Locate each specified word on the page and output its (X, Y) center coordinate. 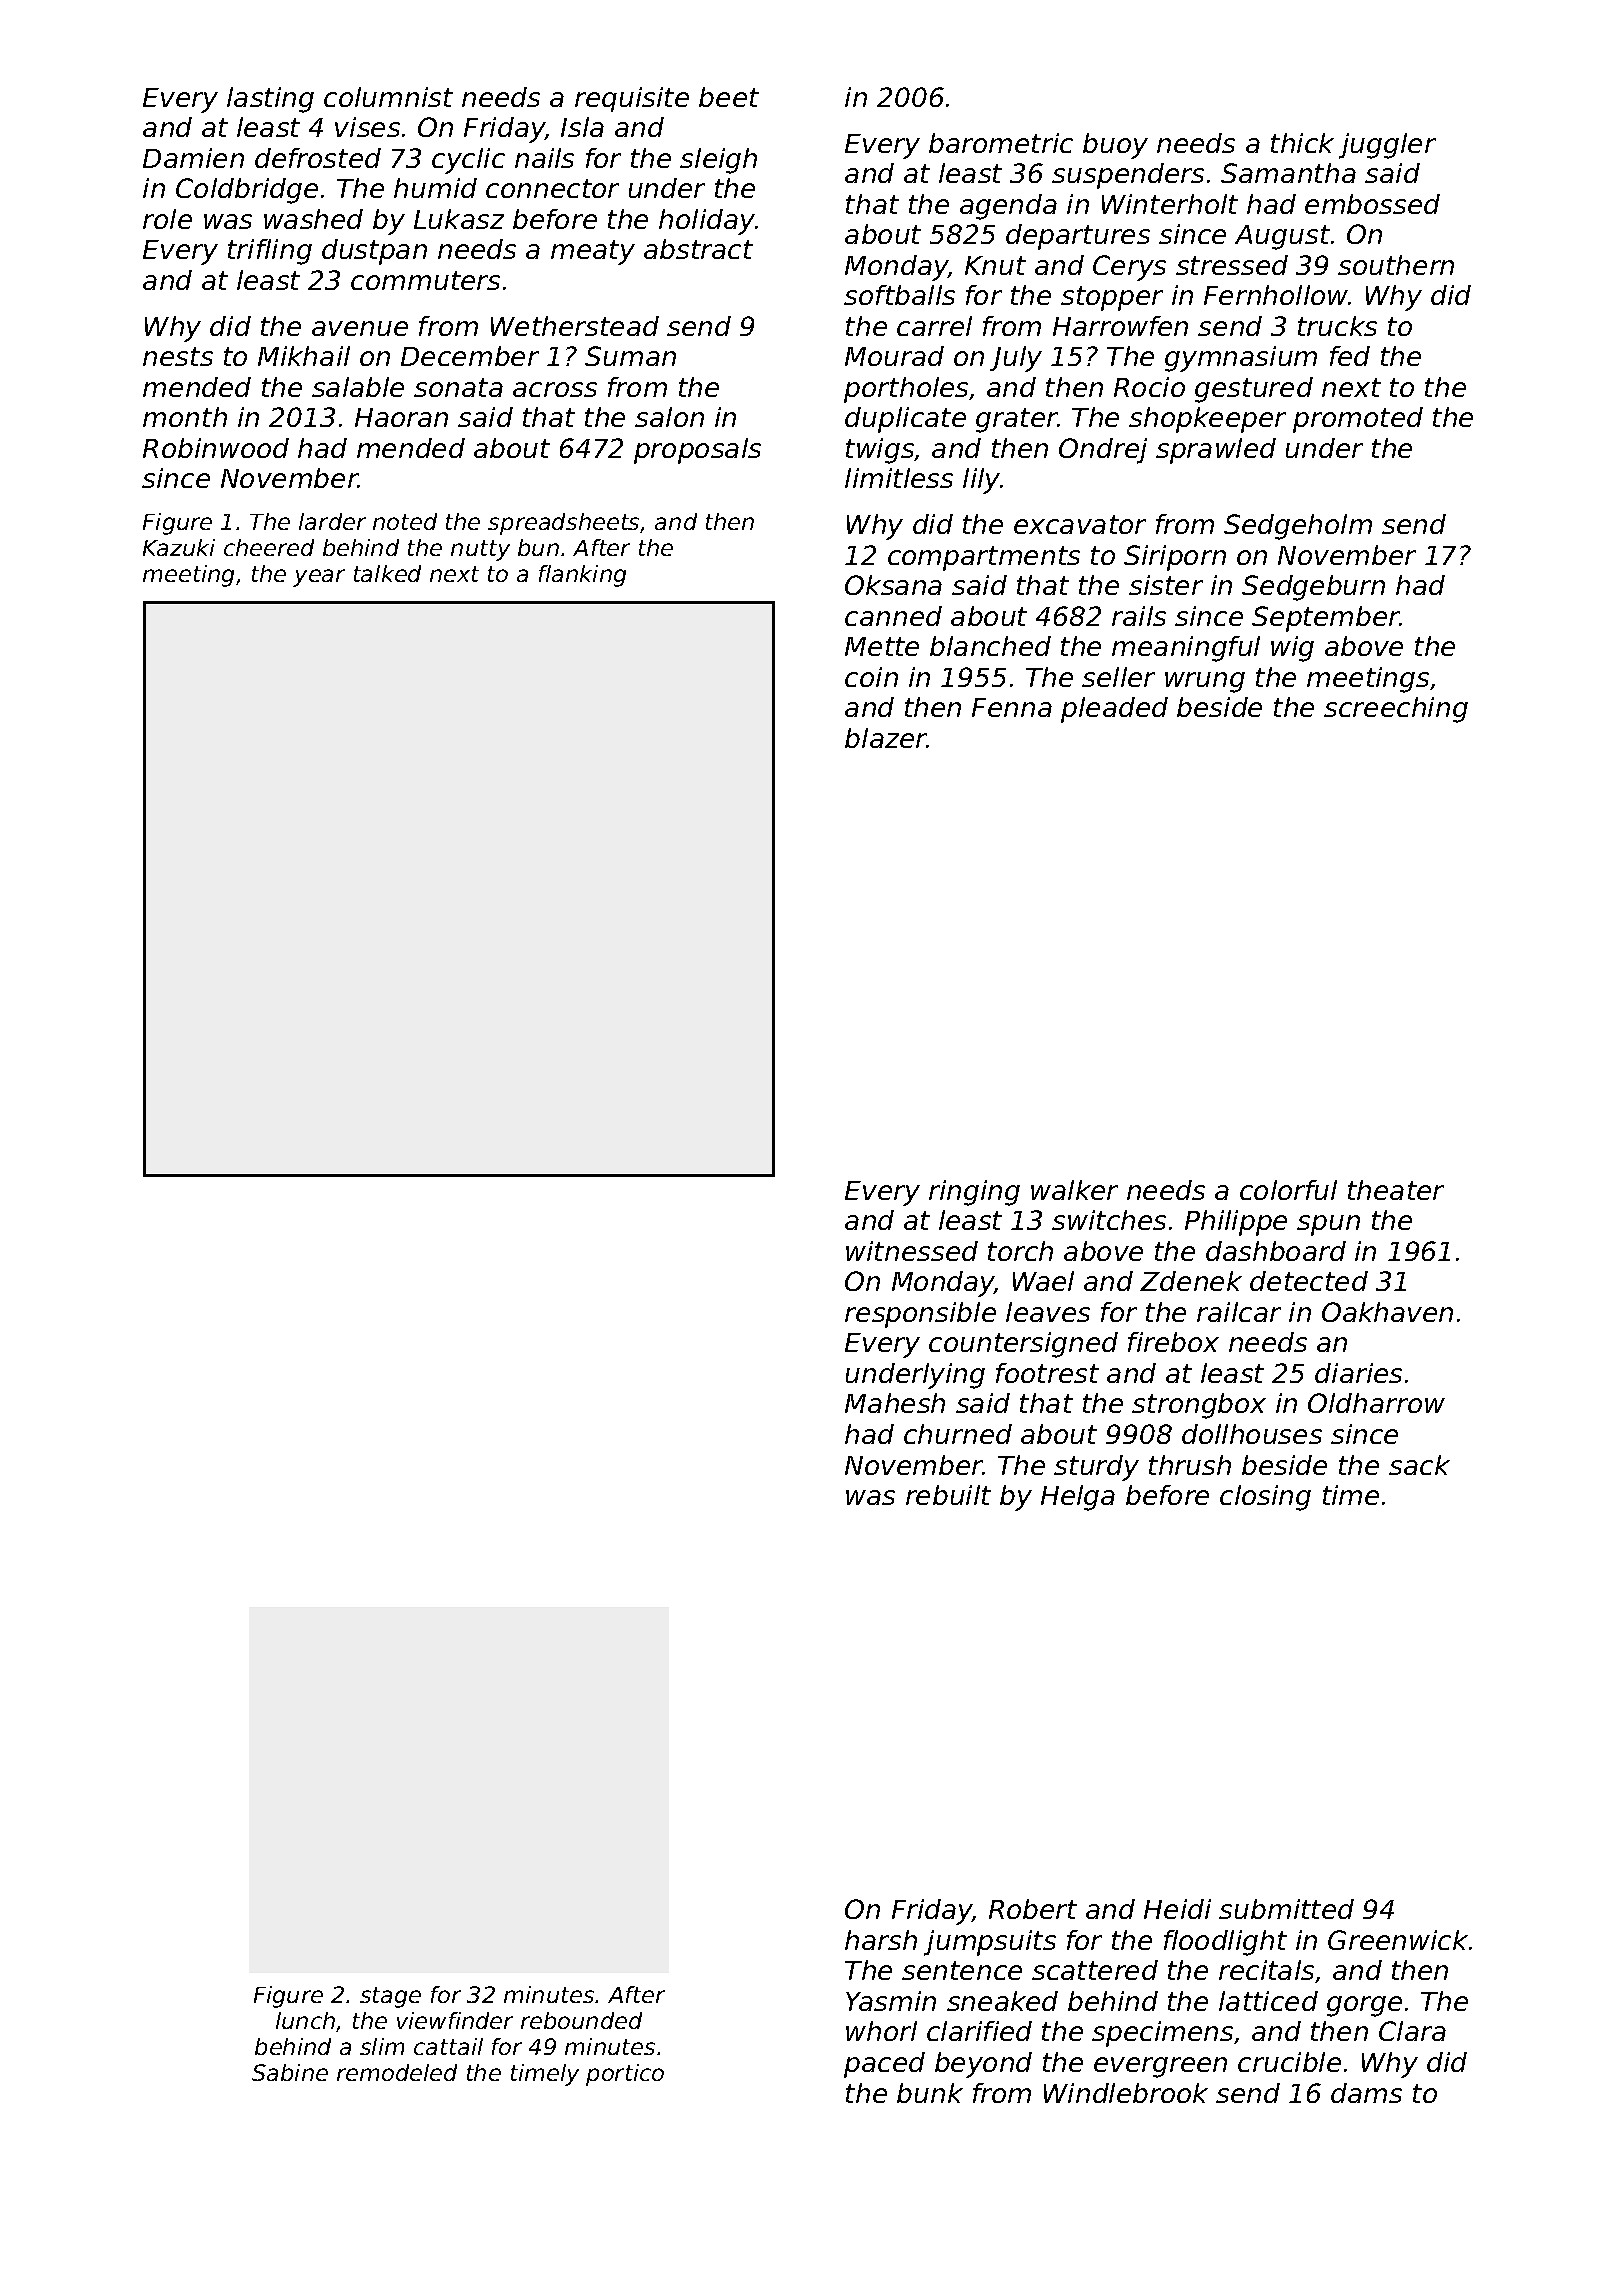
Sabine (290, 2072)
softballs (899, 295)
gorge (1364, 2006)
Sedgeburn (1313, 588)
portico (625, 2075)
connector (552, 188)
